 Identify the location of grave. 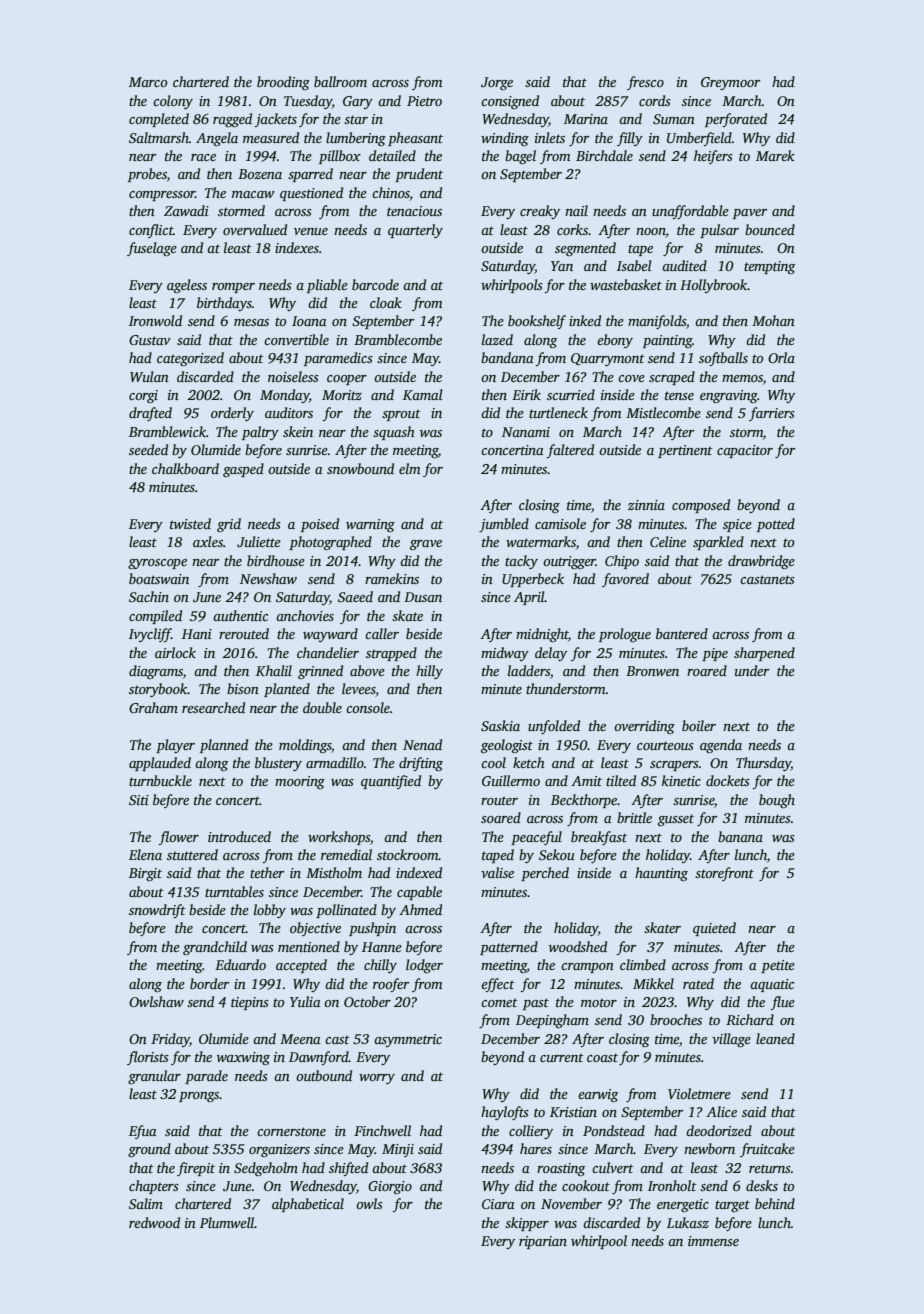
(426, 545).
